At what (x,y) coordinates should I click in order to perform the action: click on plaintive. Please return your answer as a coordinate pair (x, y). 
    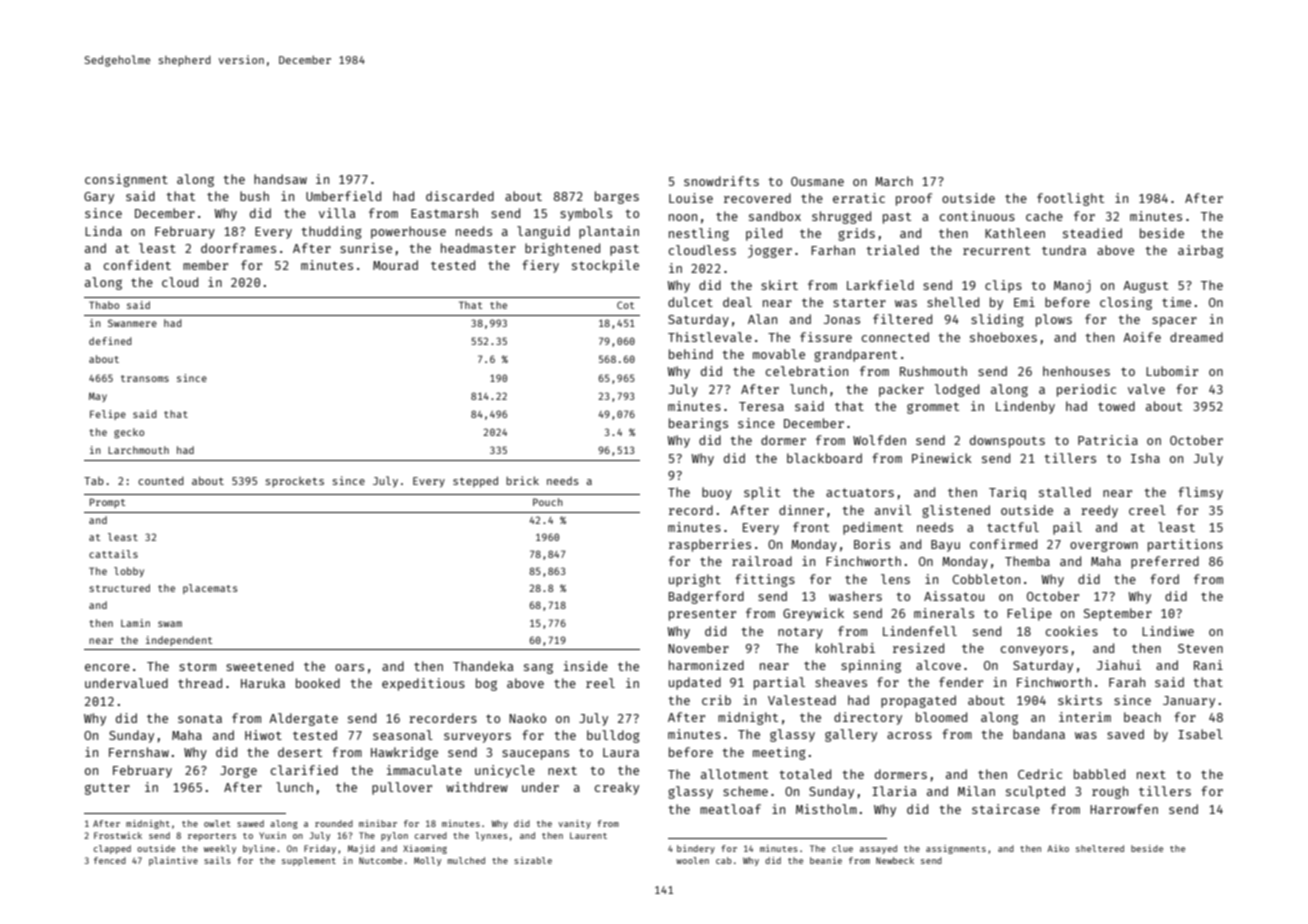
    Looking at the image, I should click on (173, 861).
